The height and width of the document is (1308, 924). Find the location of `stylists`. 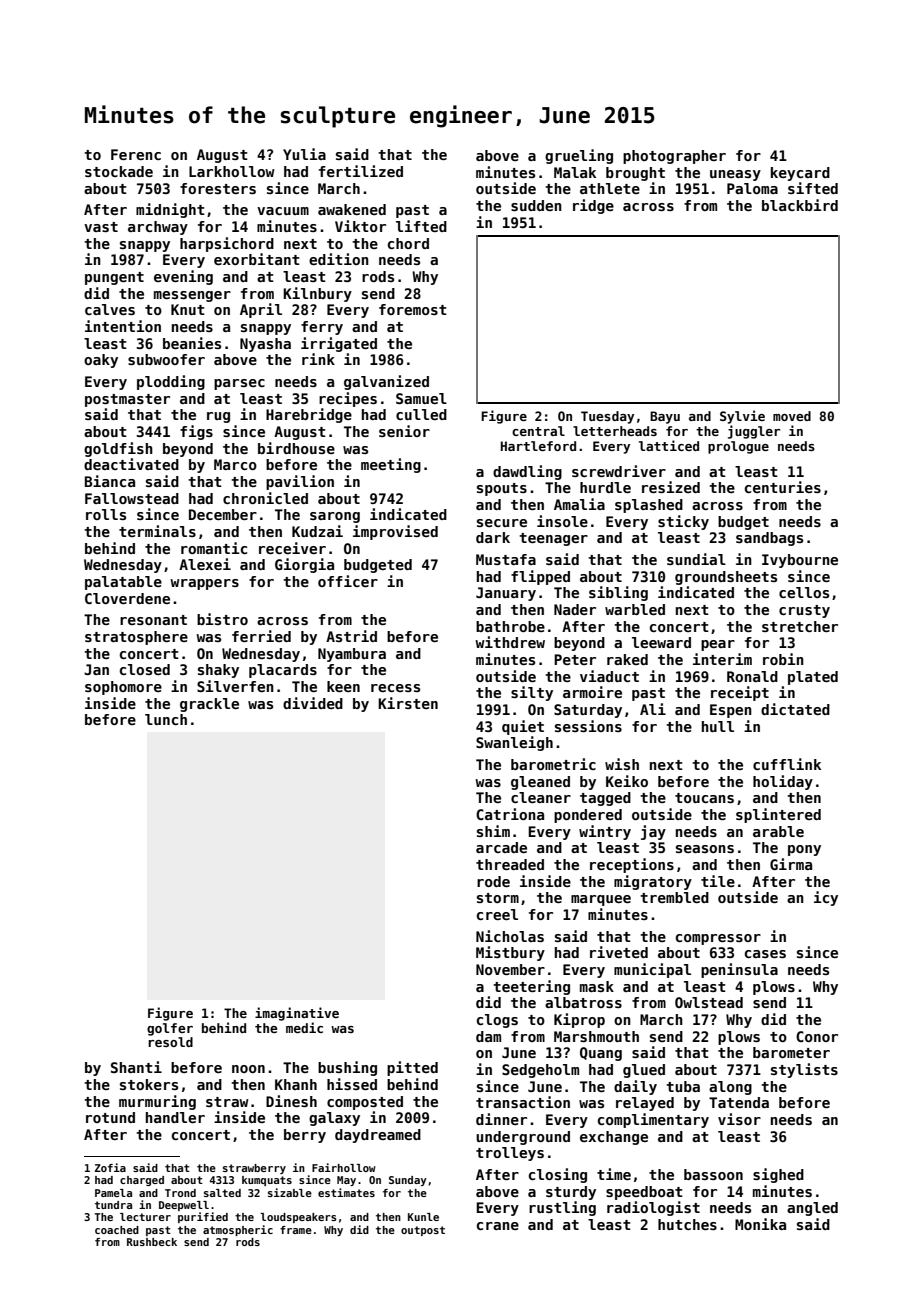

stylists is located at coordinates (804, 1070).
